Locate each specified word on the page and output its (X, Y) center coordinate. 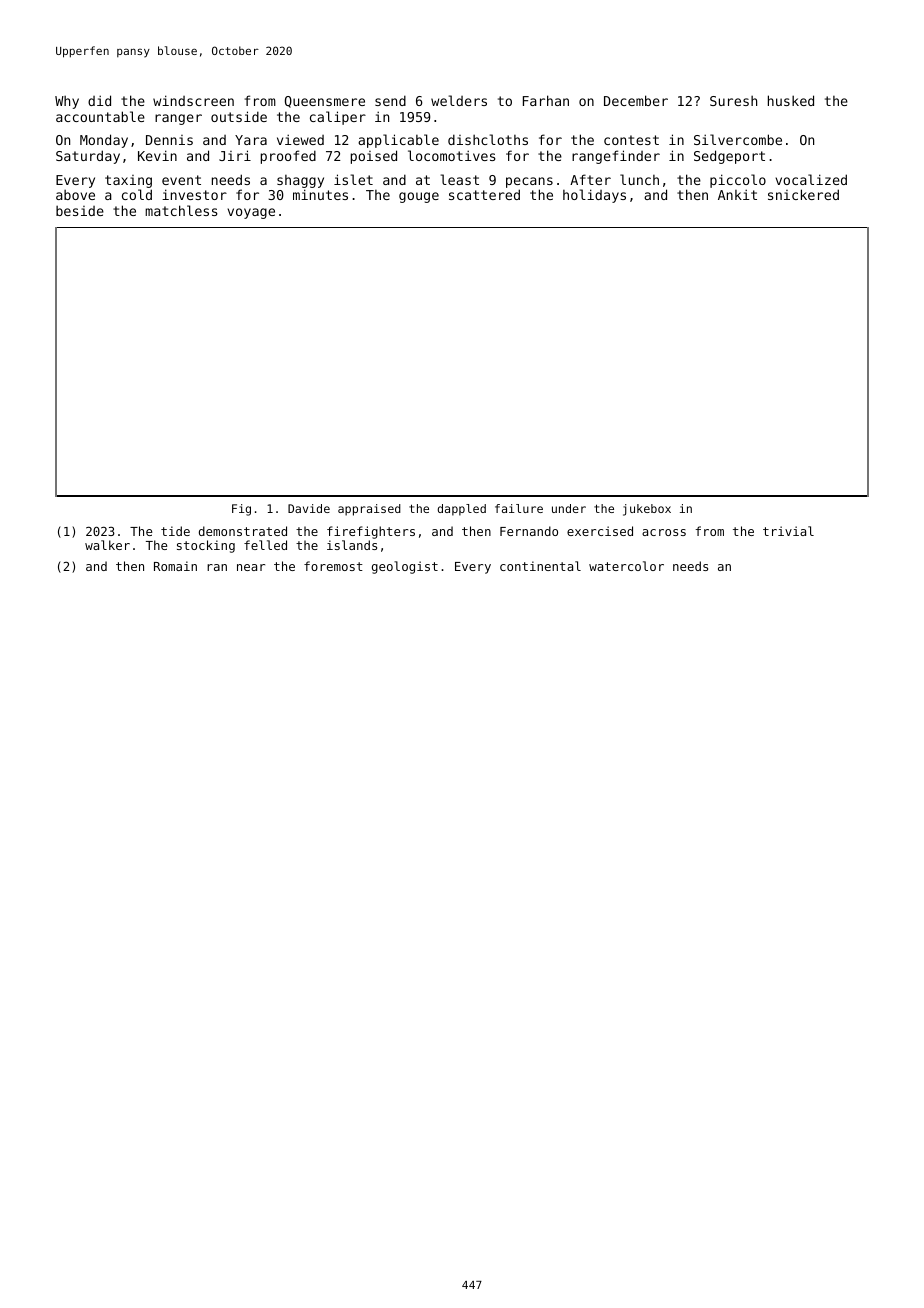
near (251, 567)
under (569, 508)
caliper (338, 118)
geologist (405, 567)
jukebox (647, 510)
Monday (104, 141)
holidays (594, 196)
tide (175, 531)
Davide (309, 508)
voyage (251, 213)
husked (791, 100)
